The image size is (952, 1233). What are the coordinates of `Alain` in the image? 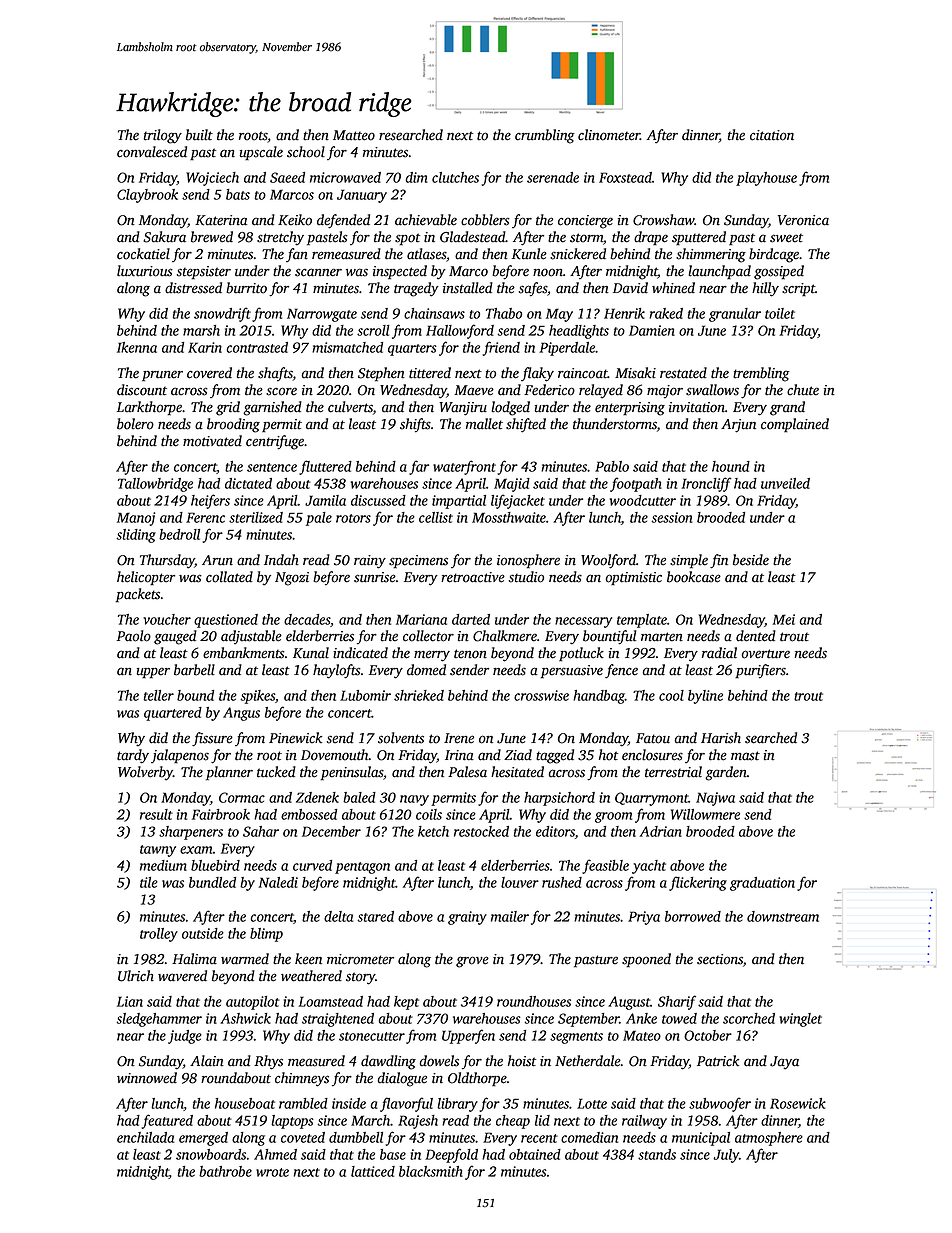 It's located at (207, 1061).
